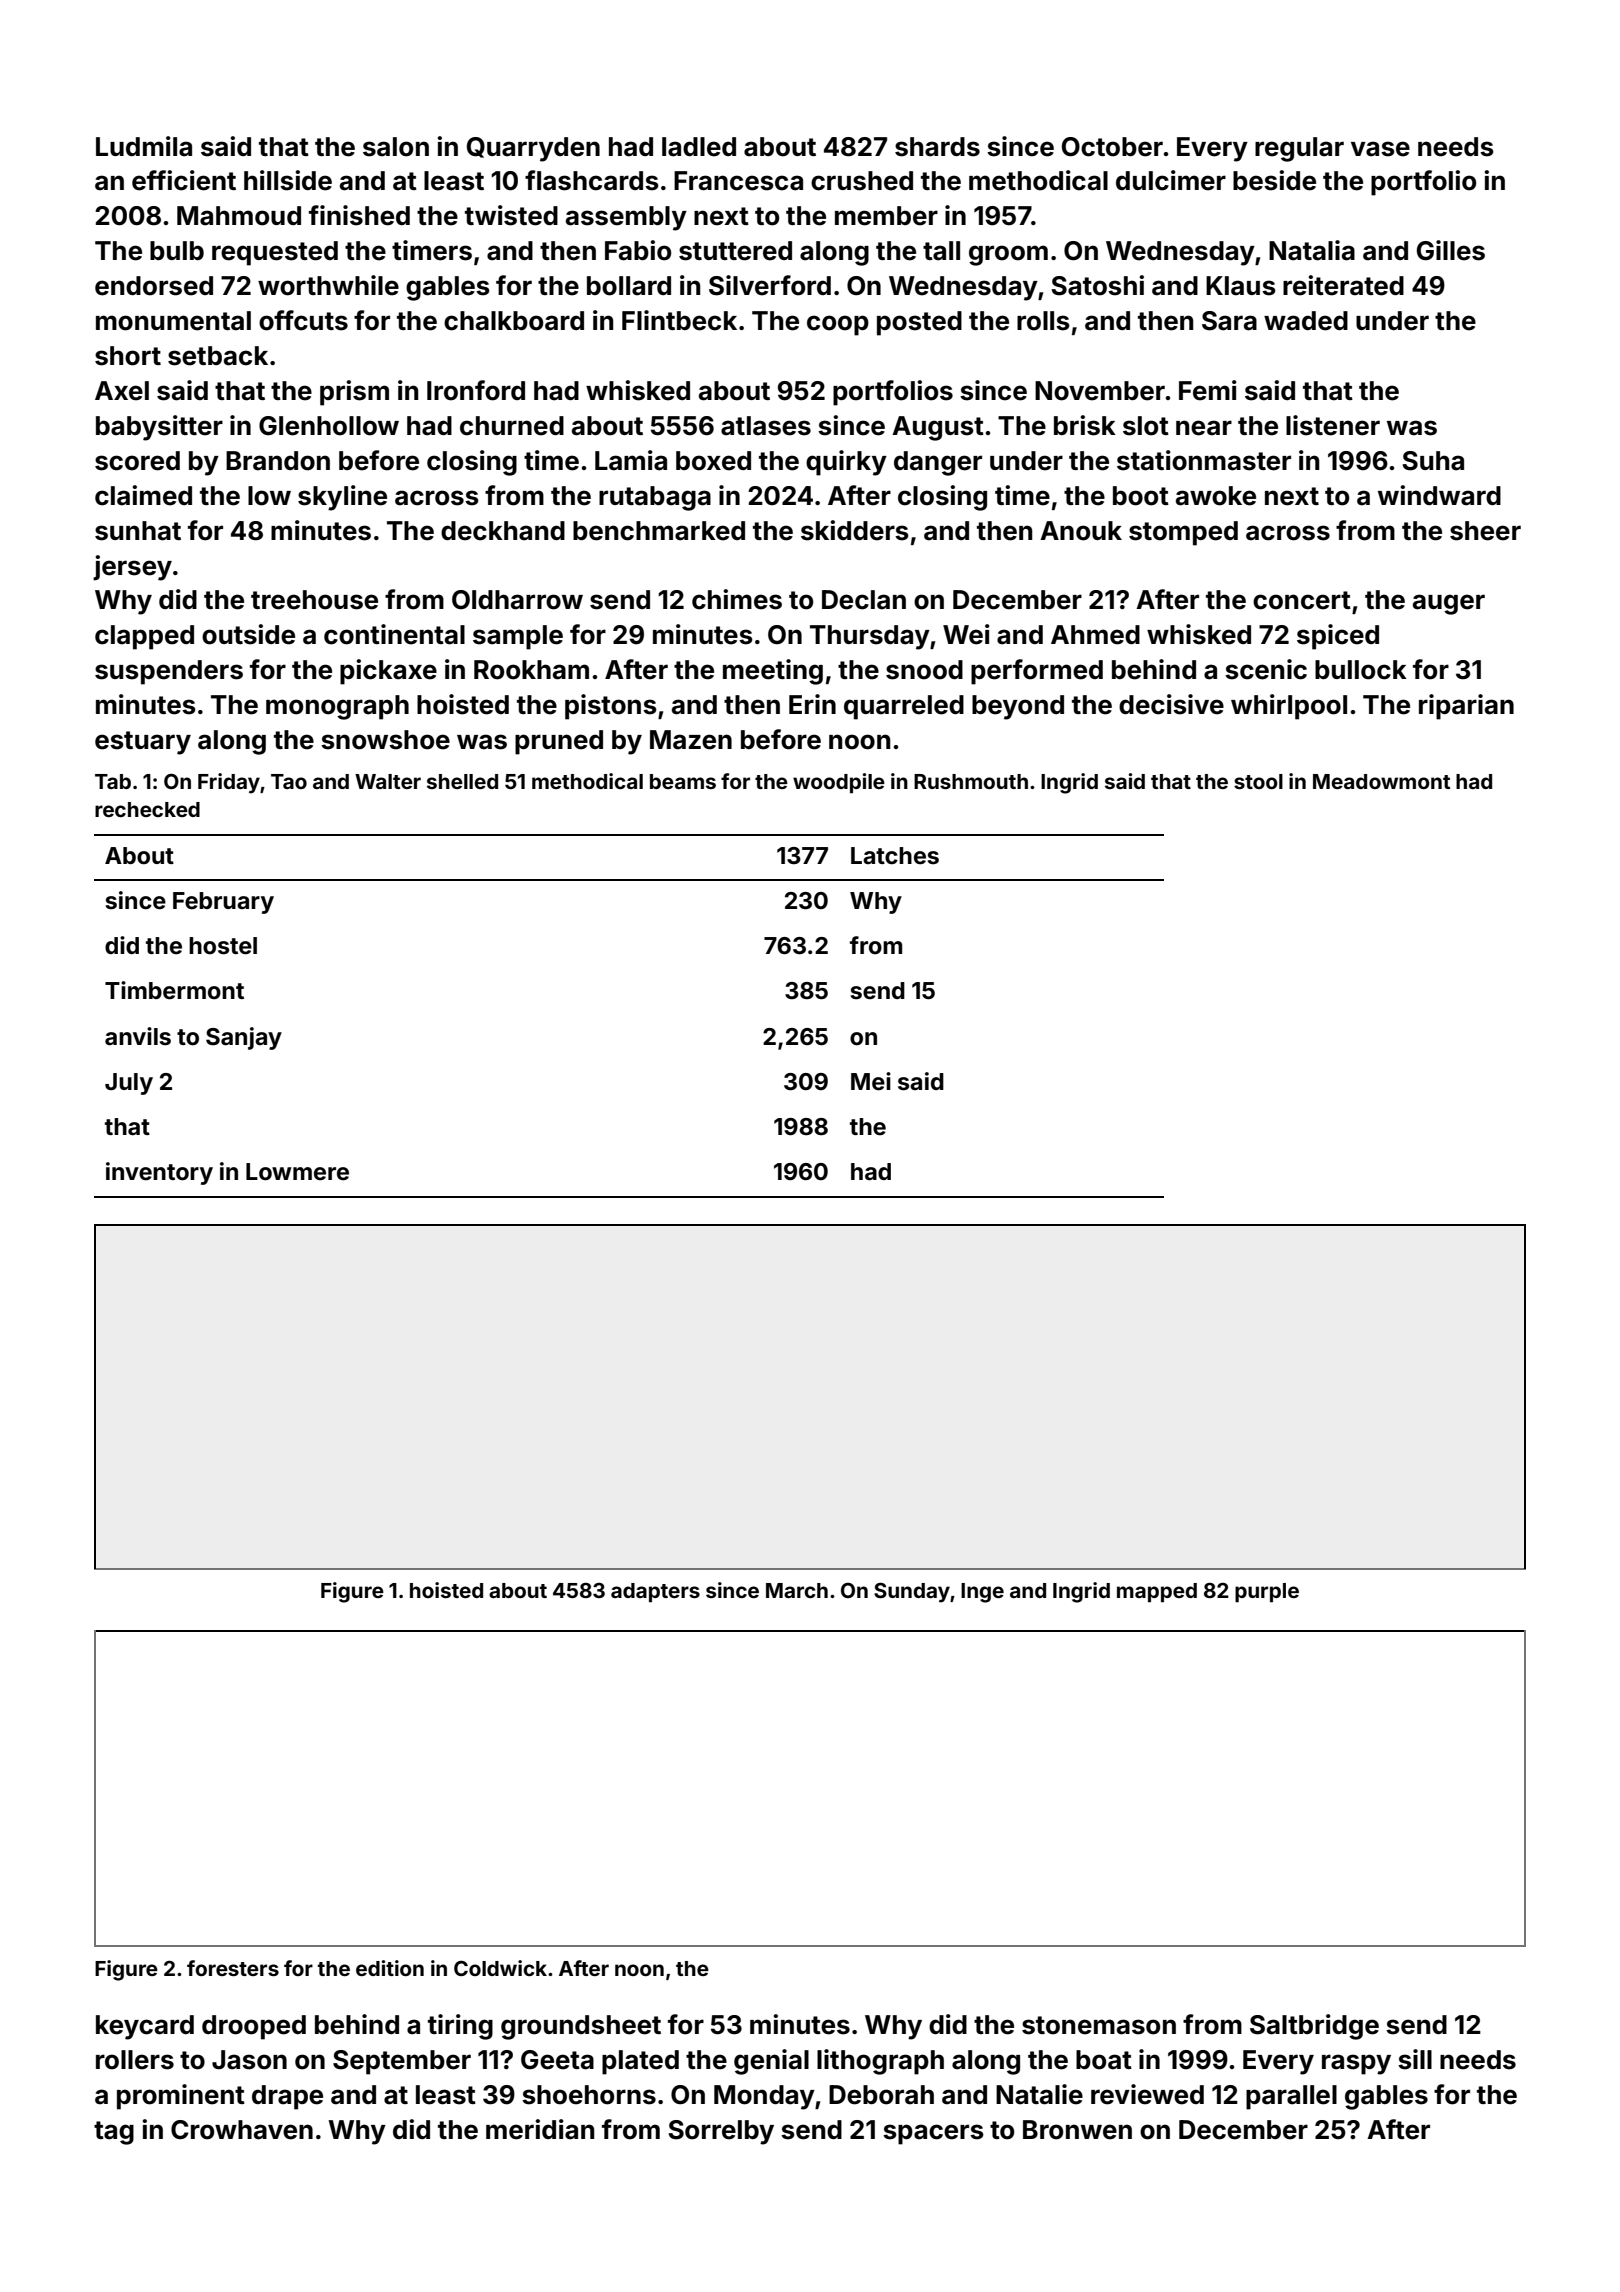  Describe the element at coordinates (244, 1038) in the image. I see `Sanjay` at that location.
